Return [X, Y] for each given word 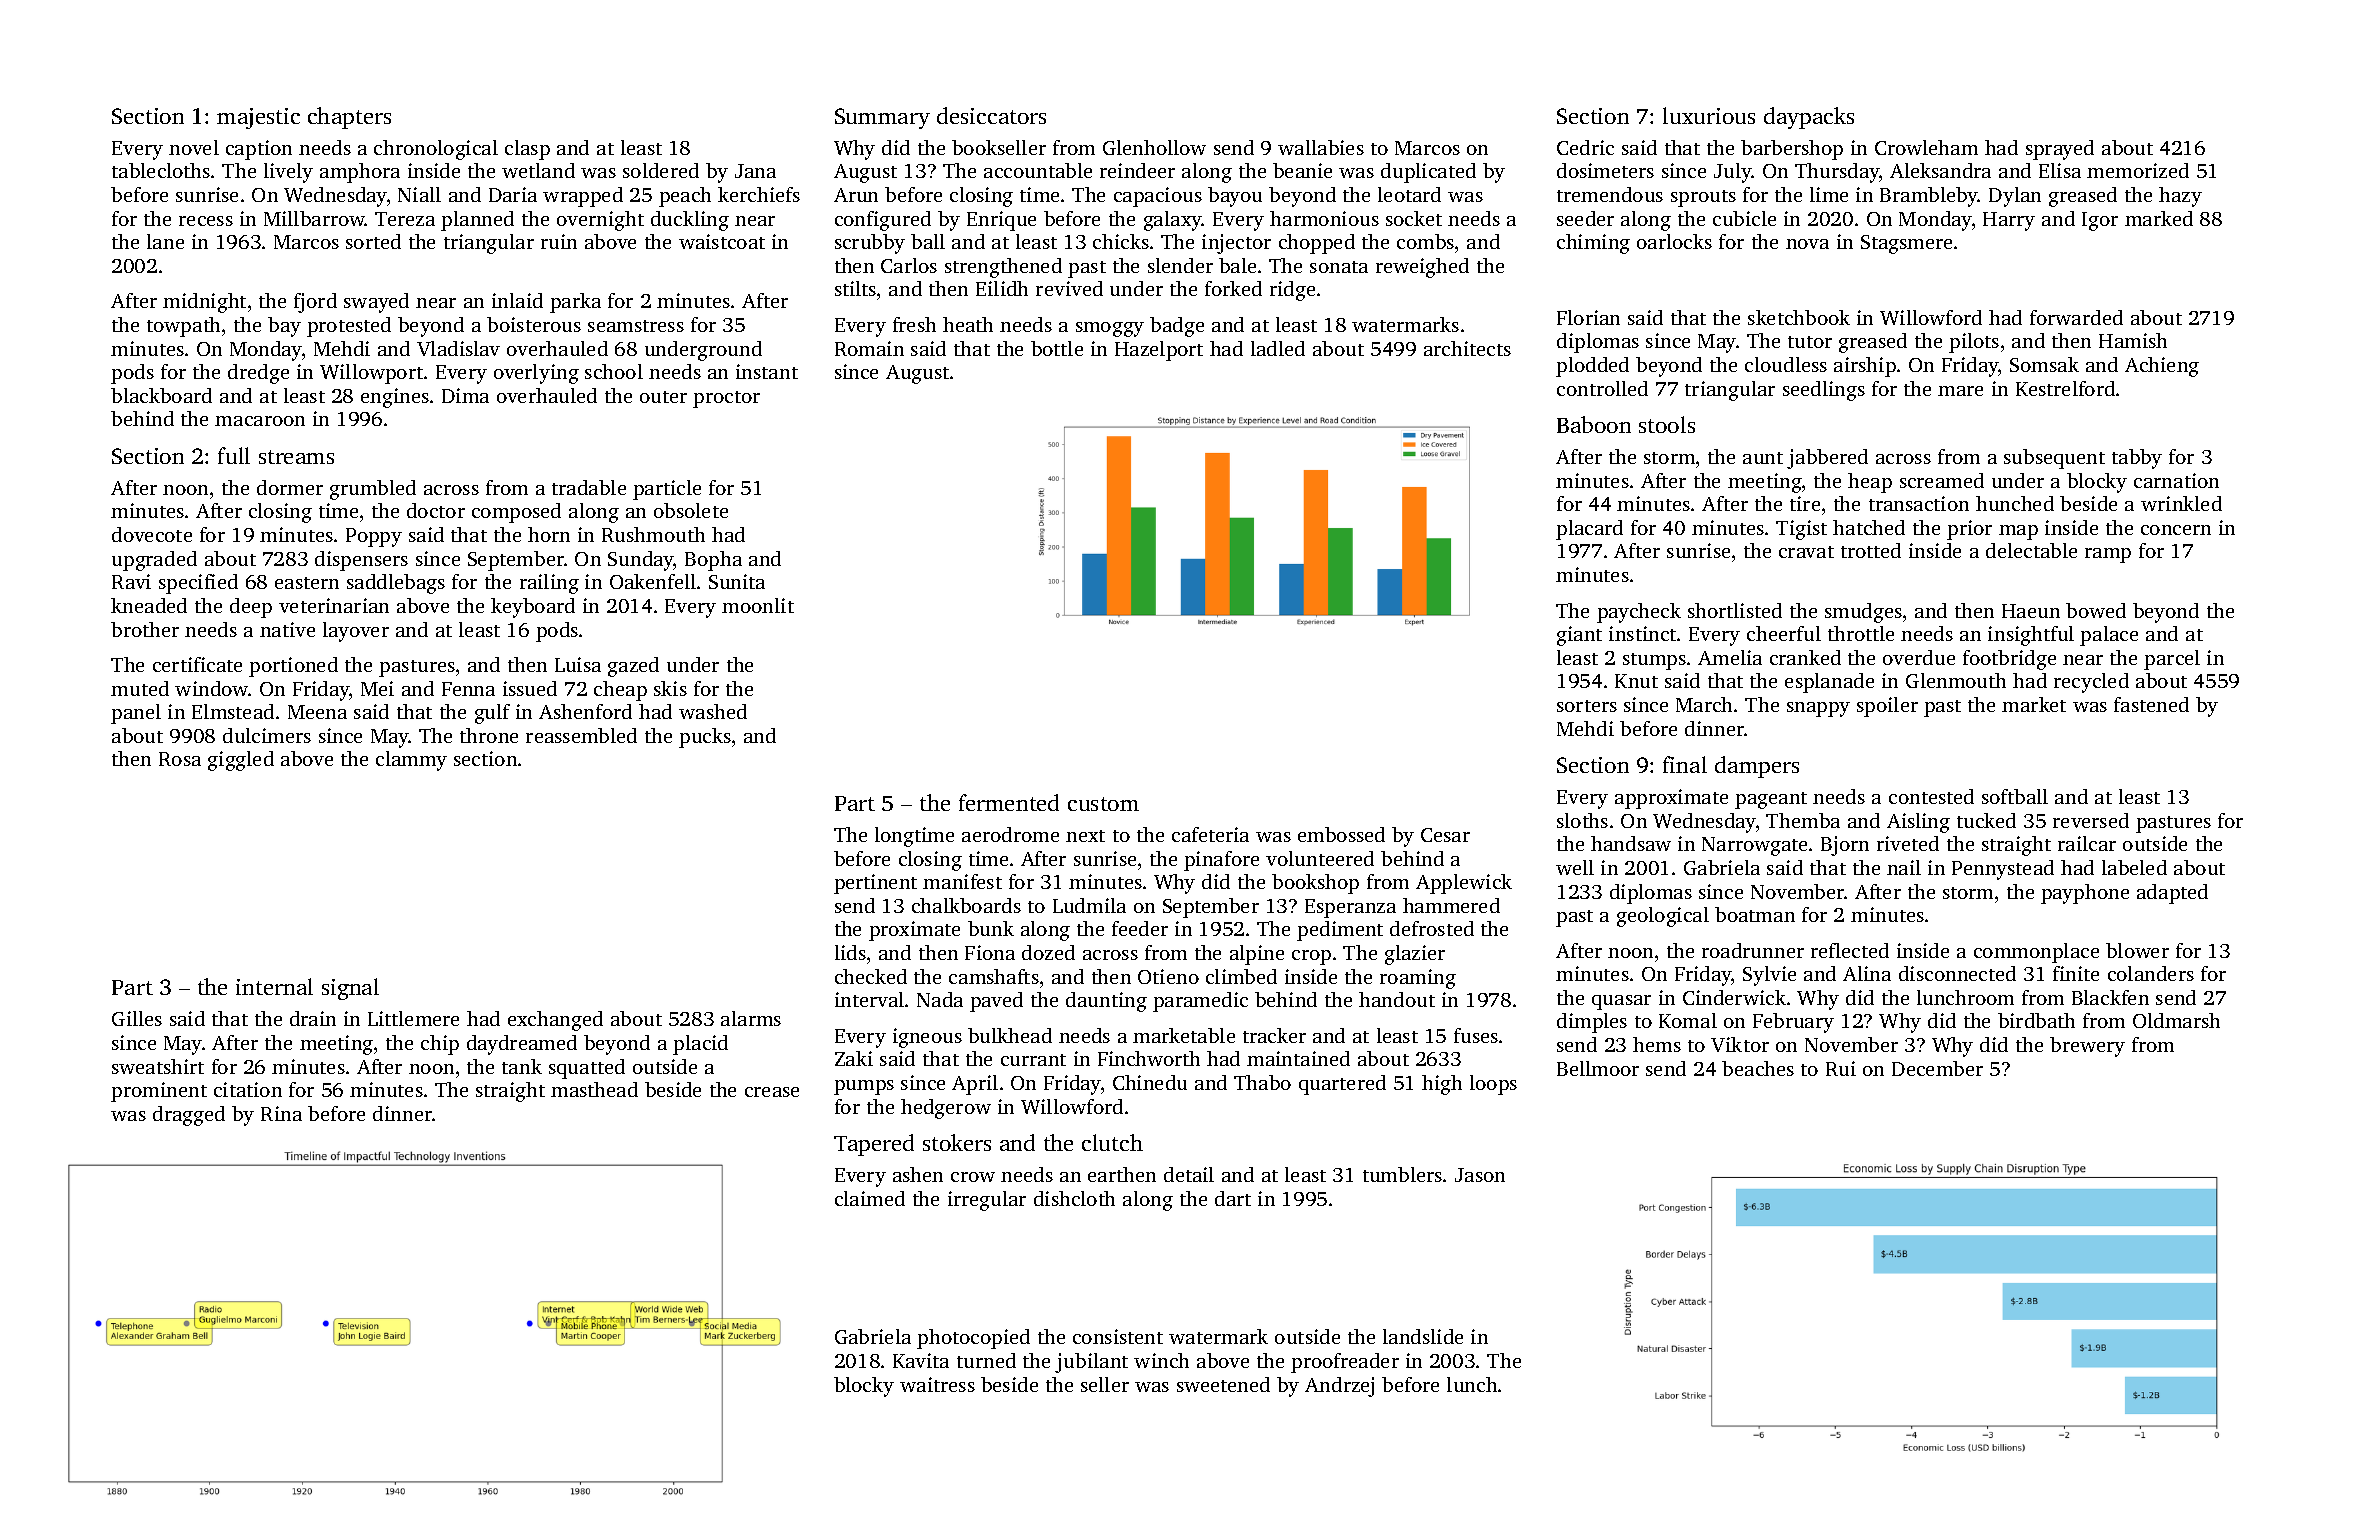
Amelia [1730, 657]
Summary [882, 118]
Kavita [921, 1360]
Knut [1636, 681]
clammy [411, 761]
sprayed [2060, 150]
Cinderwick [1734, 997]
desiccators [991, 115]
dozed [1048, 952]
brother [145, 629]
